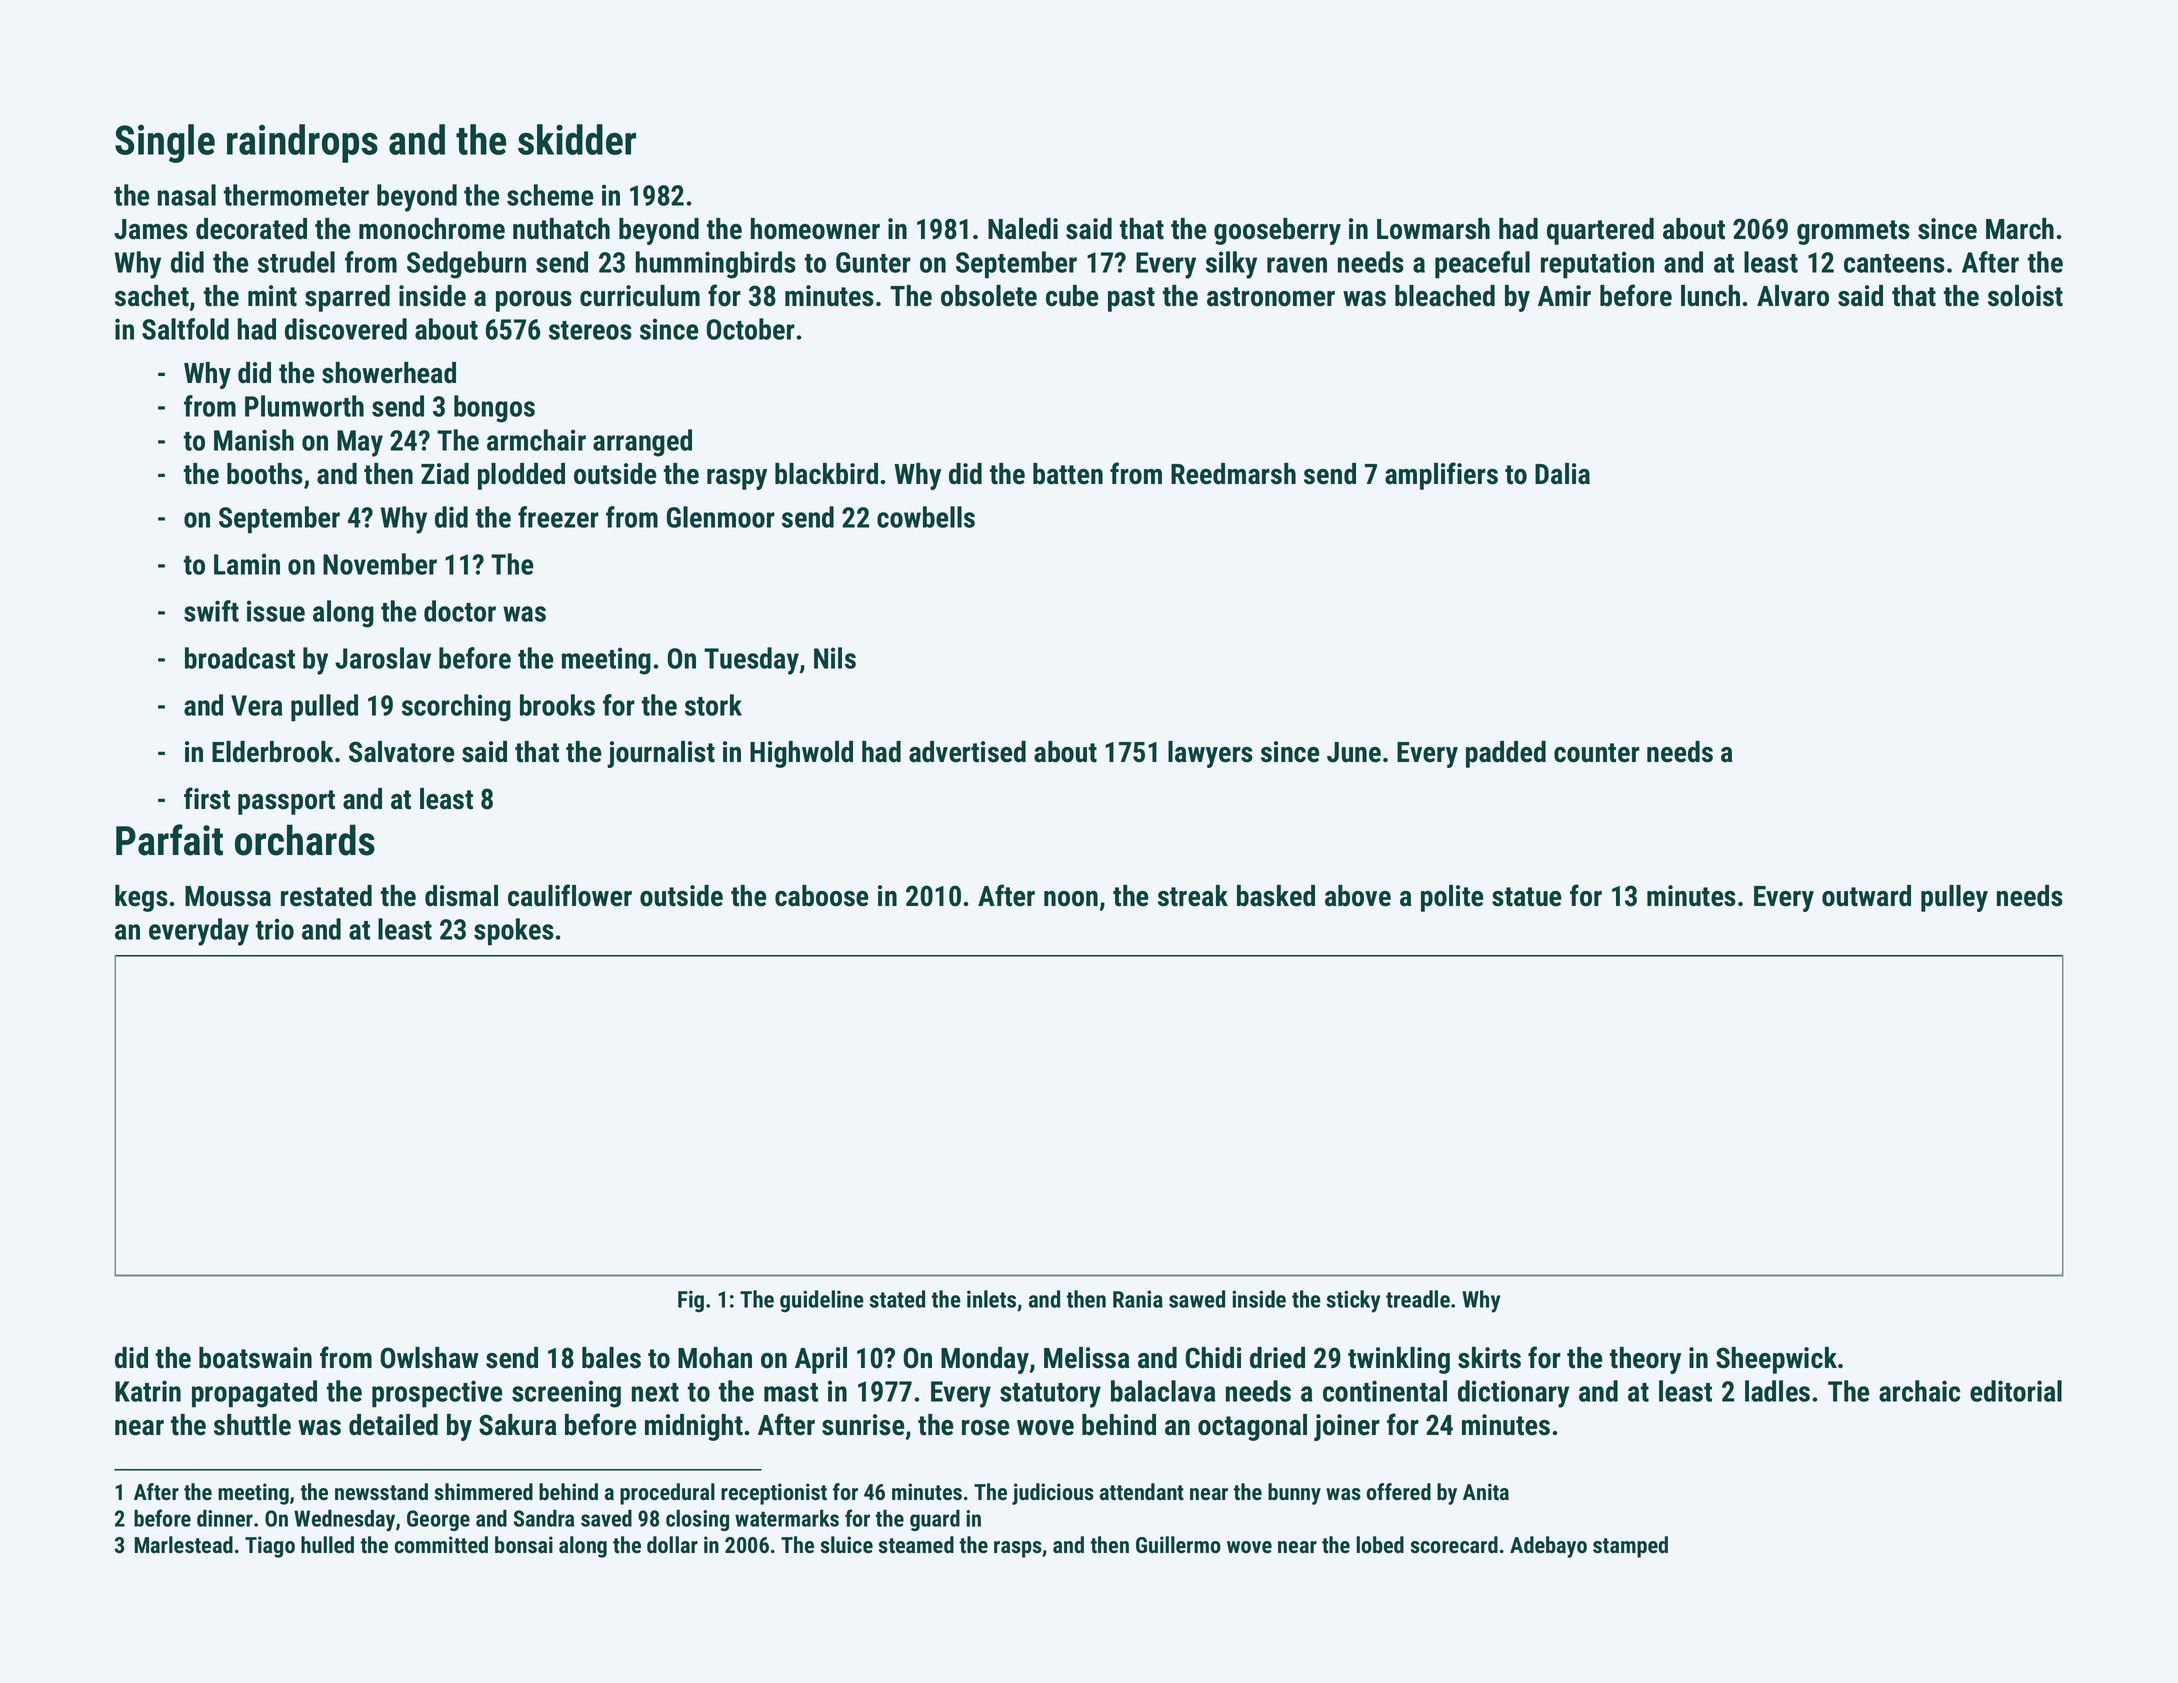  I want to click on skidder, so click(577, 139).
